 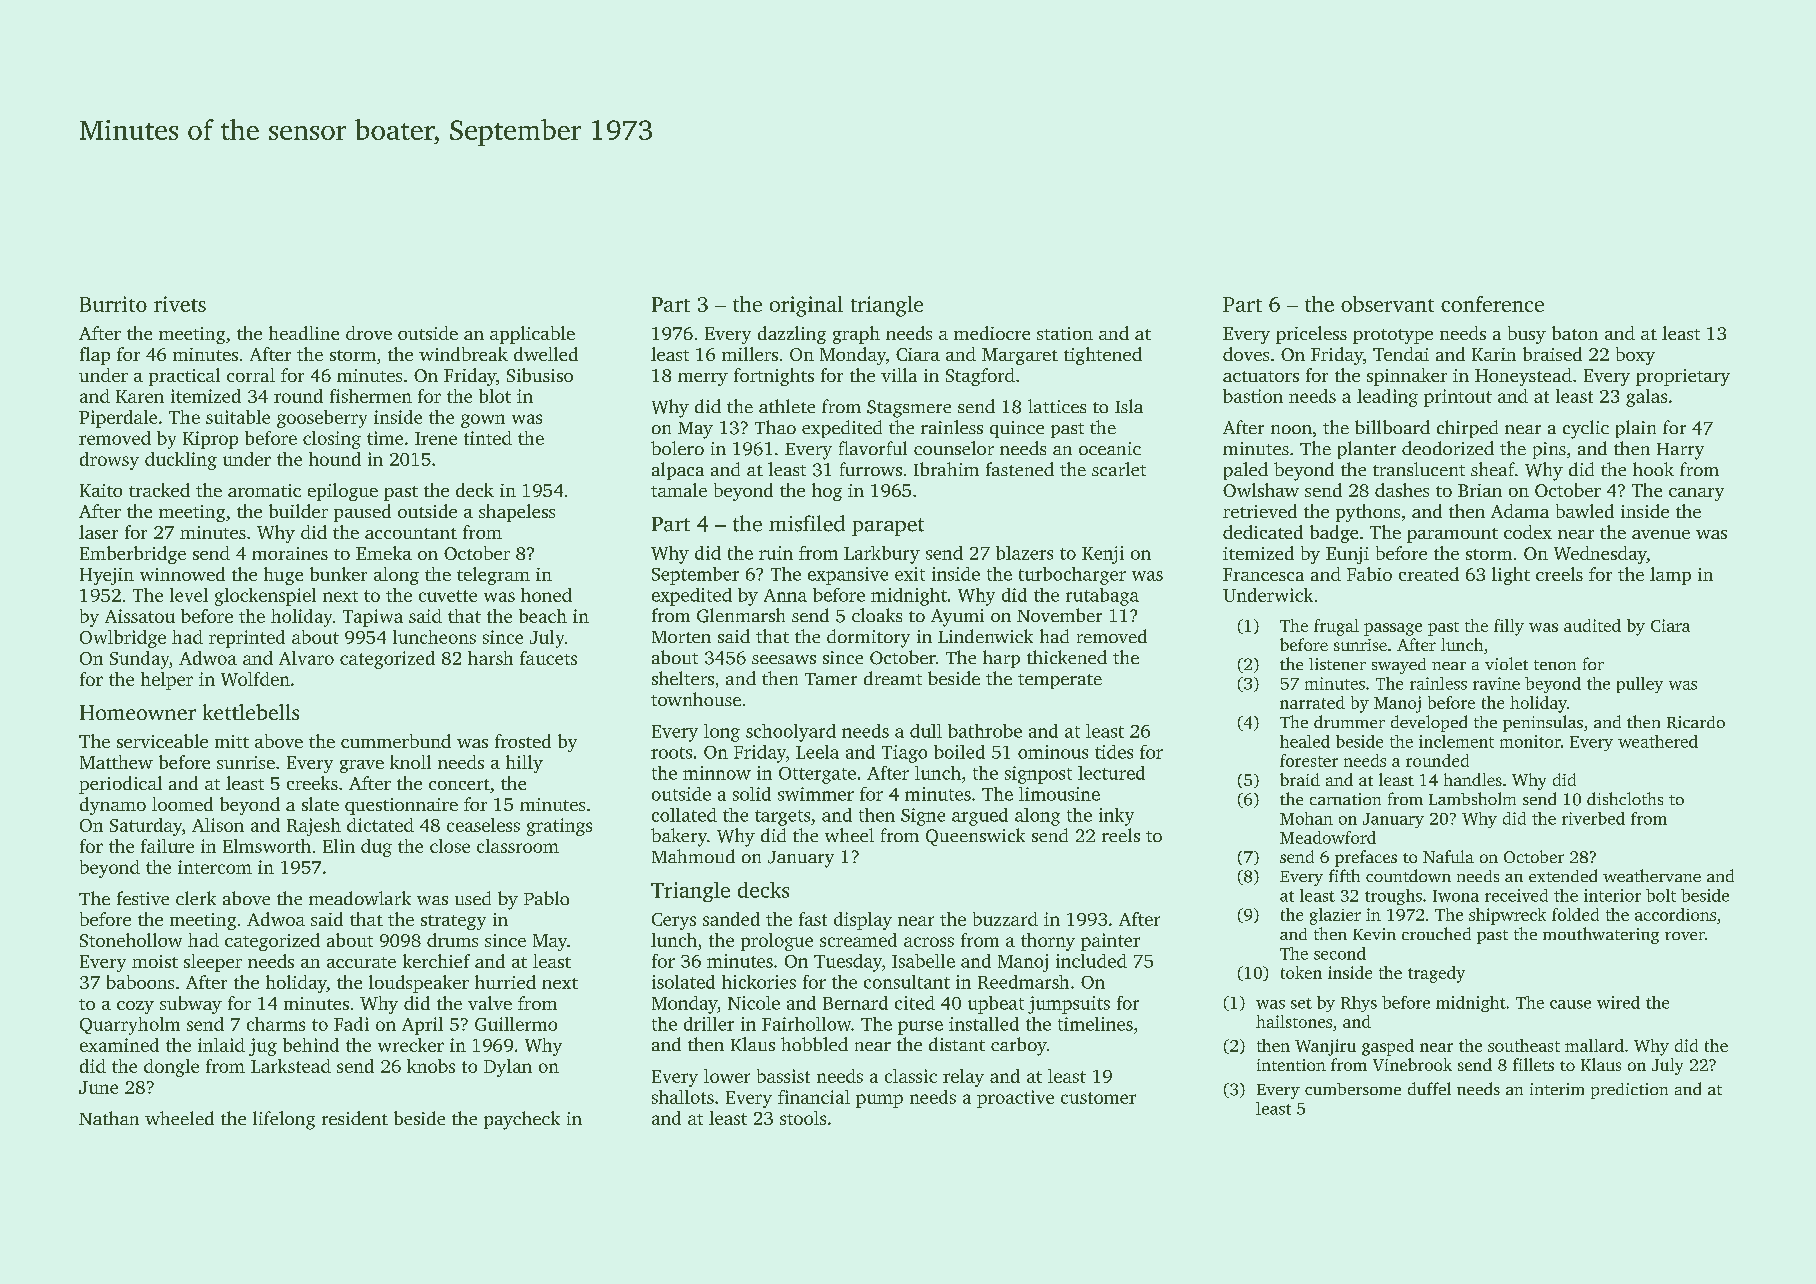 I want to click on observant, so click(x=1387, y=304).
